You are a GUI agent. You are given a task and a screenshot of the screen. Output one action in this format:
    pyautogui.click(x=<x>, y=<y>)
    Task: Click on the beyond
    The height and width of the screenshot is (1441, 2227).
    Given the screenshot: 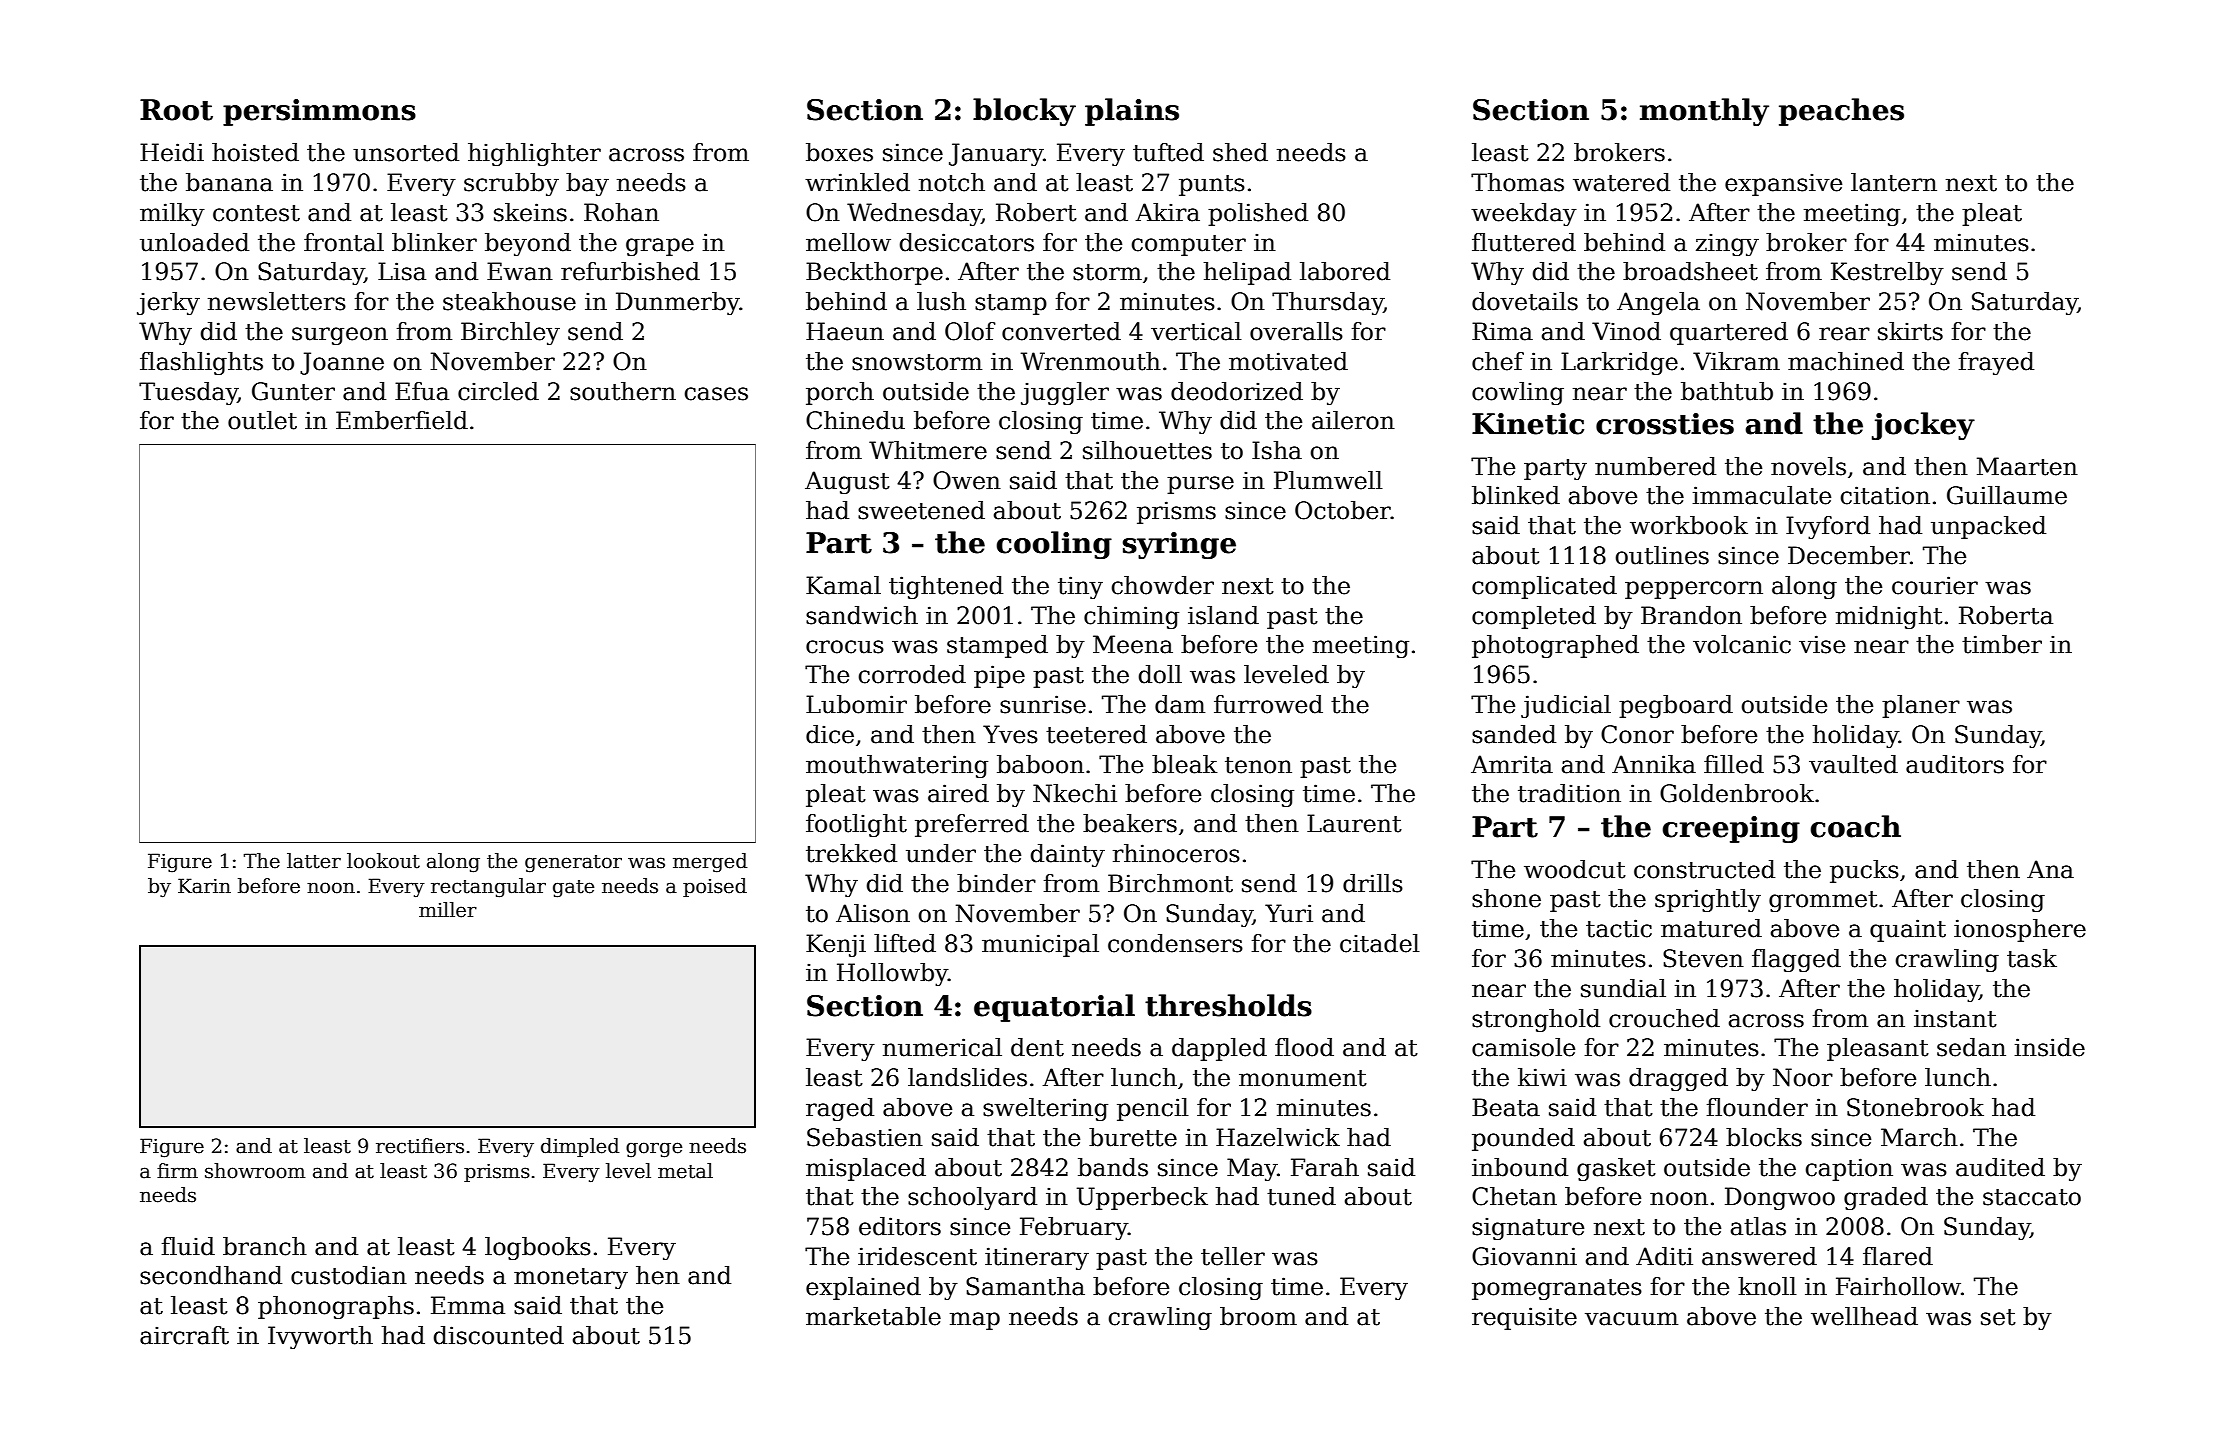 What is the action you would take?
    pyautogui.click(x=528, y=244)
